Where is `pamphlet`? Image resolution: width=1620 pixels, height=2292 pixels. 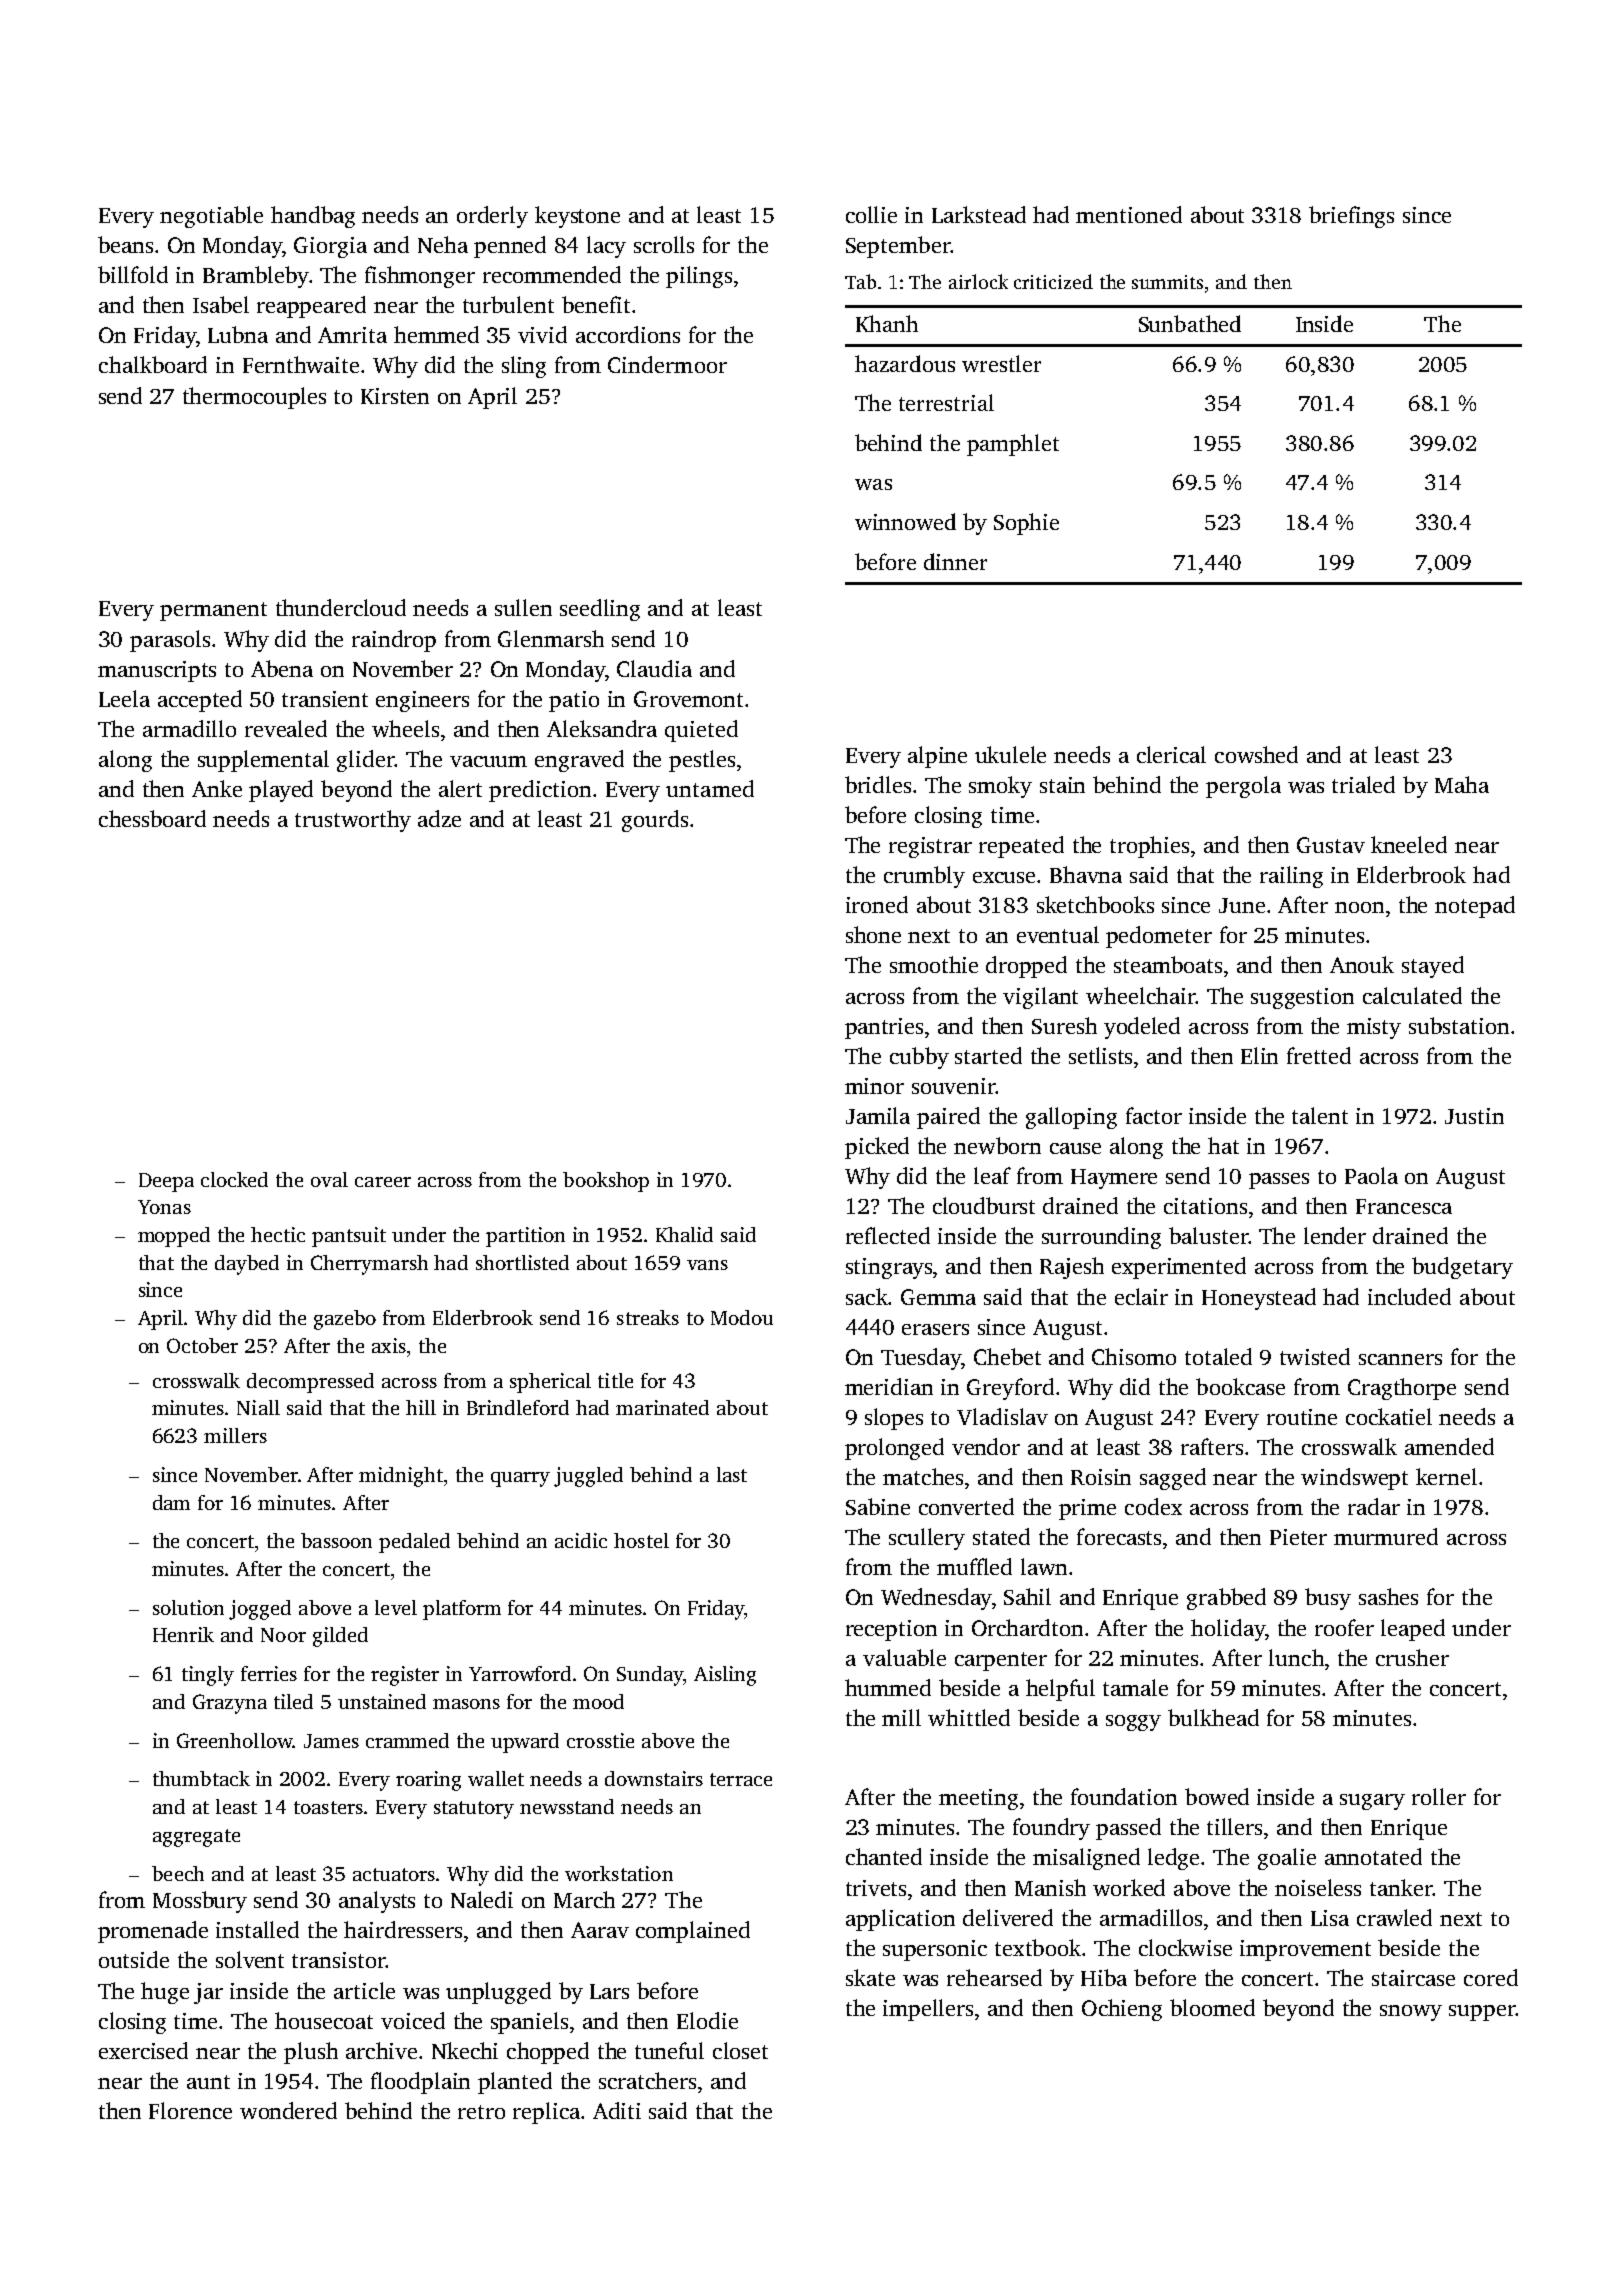 pamphlet is located at coordinates (1013, 445).
